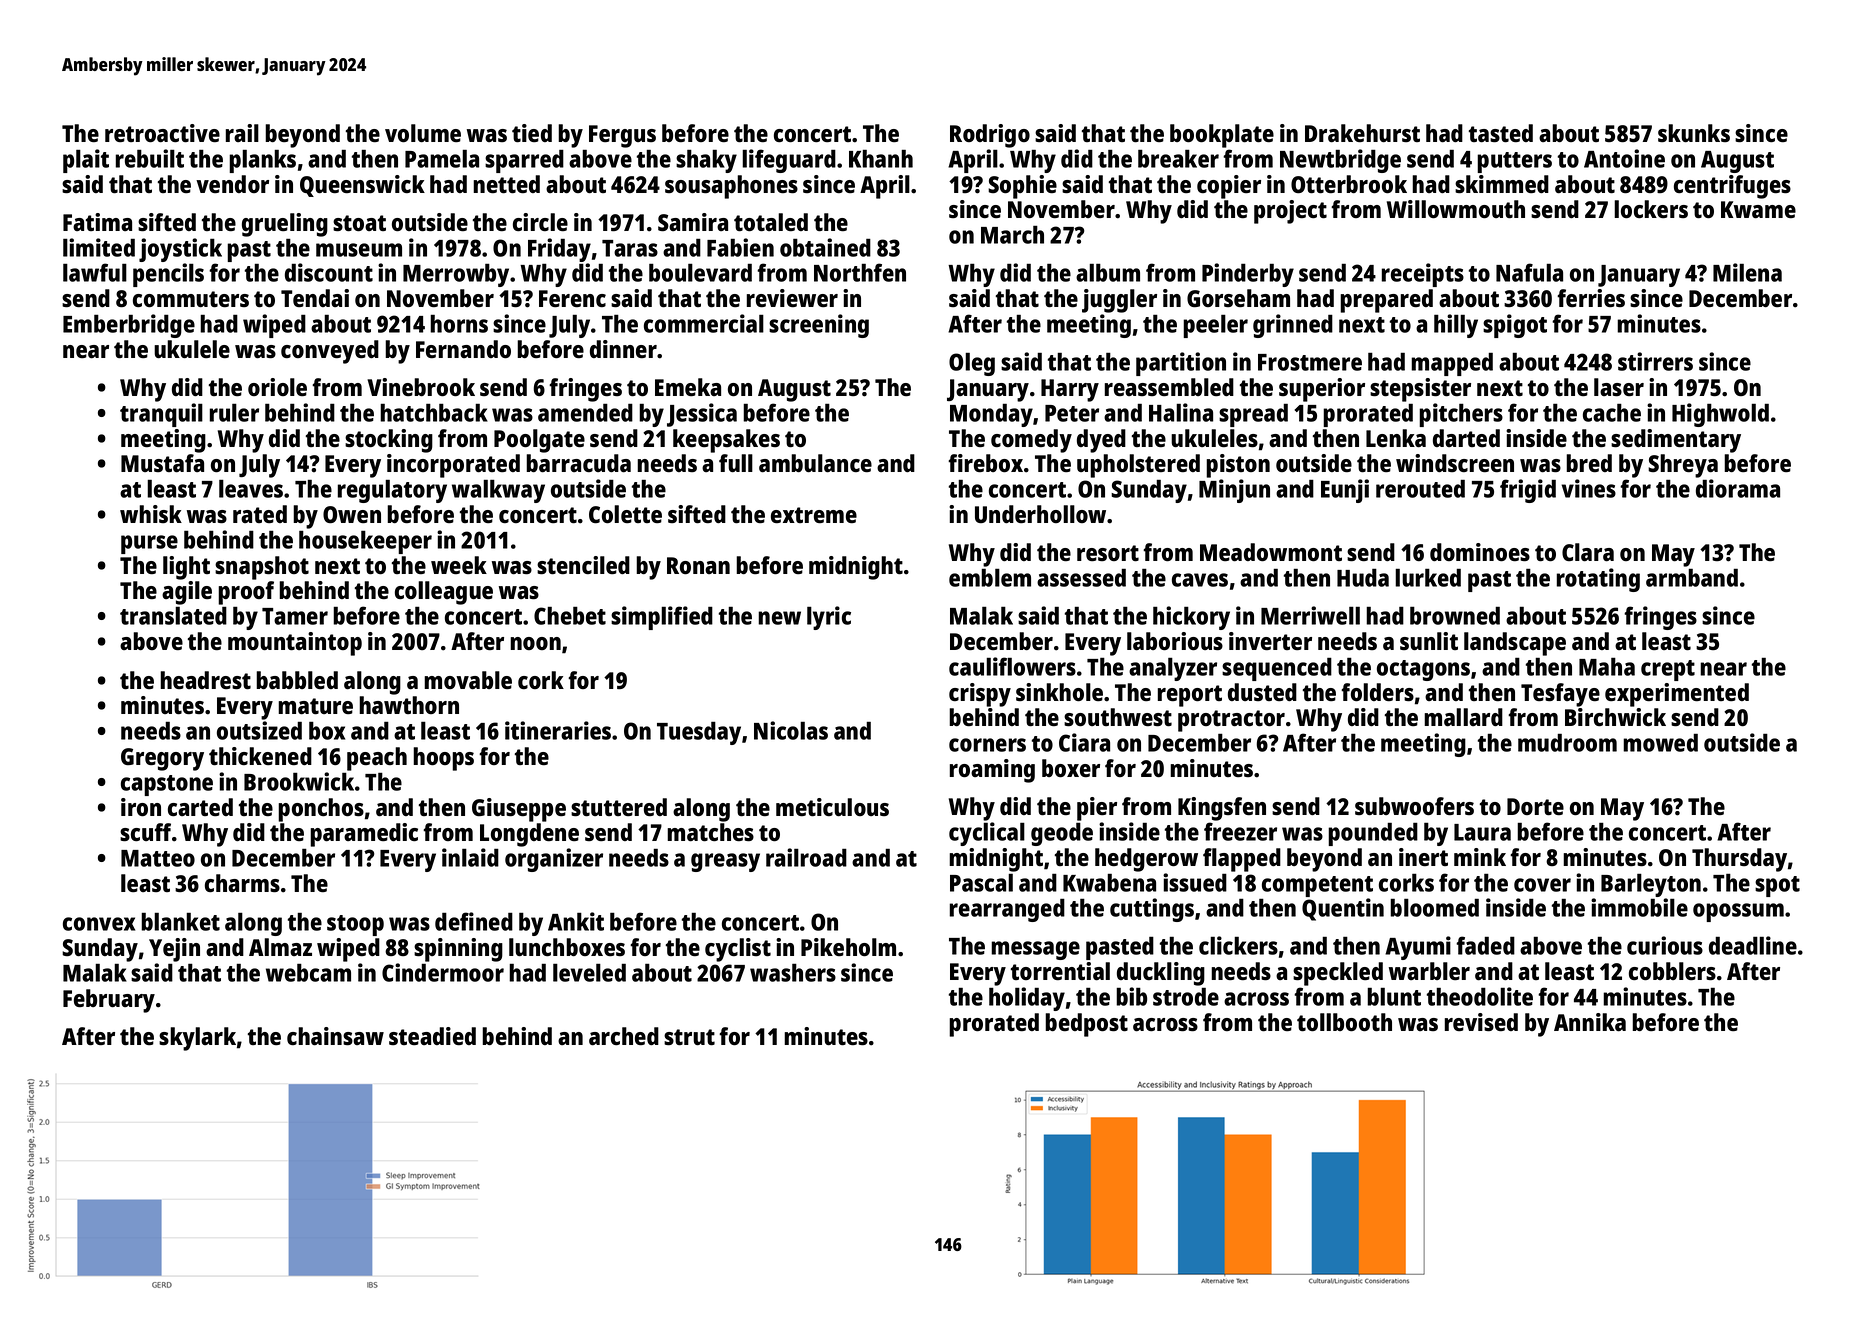 Image resolution: width=1868 pixels, height=1321 pixels. What do you see at coordinates (1456, 209) in the page?
I see `Willowmouth` at bounding box center [1456, 209].
